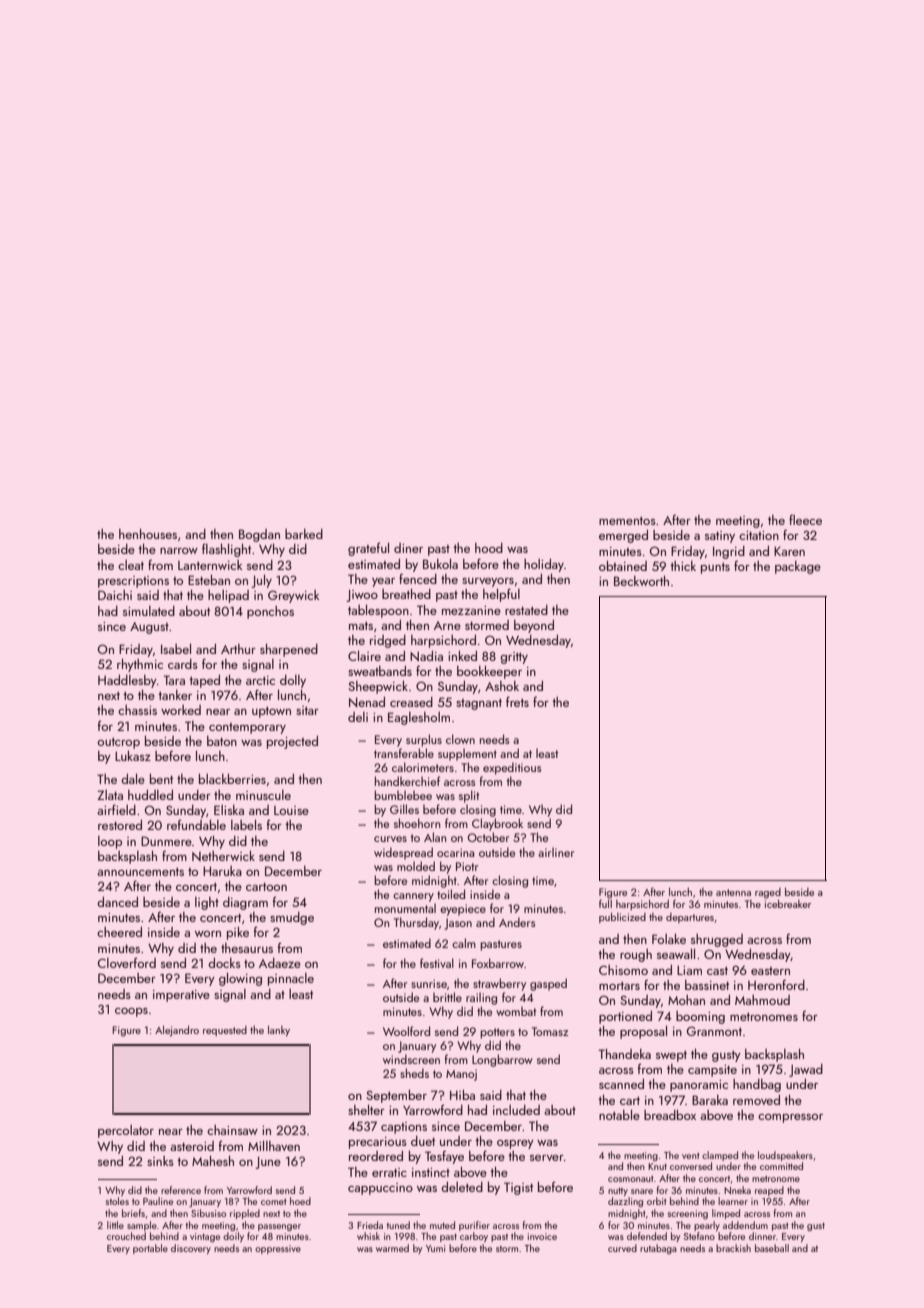 The width and height of the page is (924, 1308). Describe the element at coordinates (768, 893) in the page. I see `raged` at that location.
